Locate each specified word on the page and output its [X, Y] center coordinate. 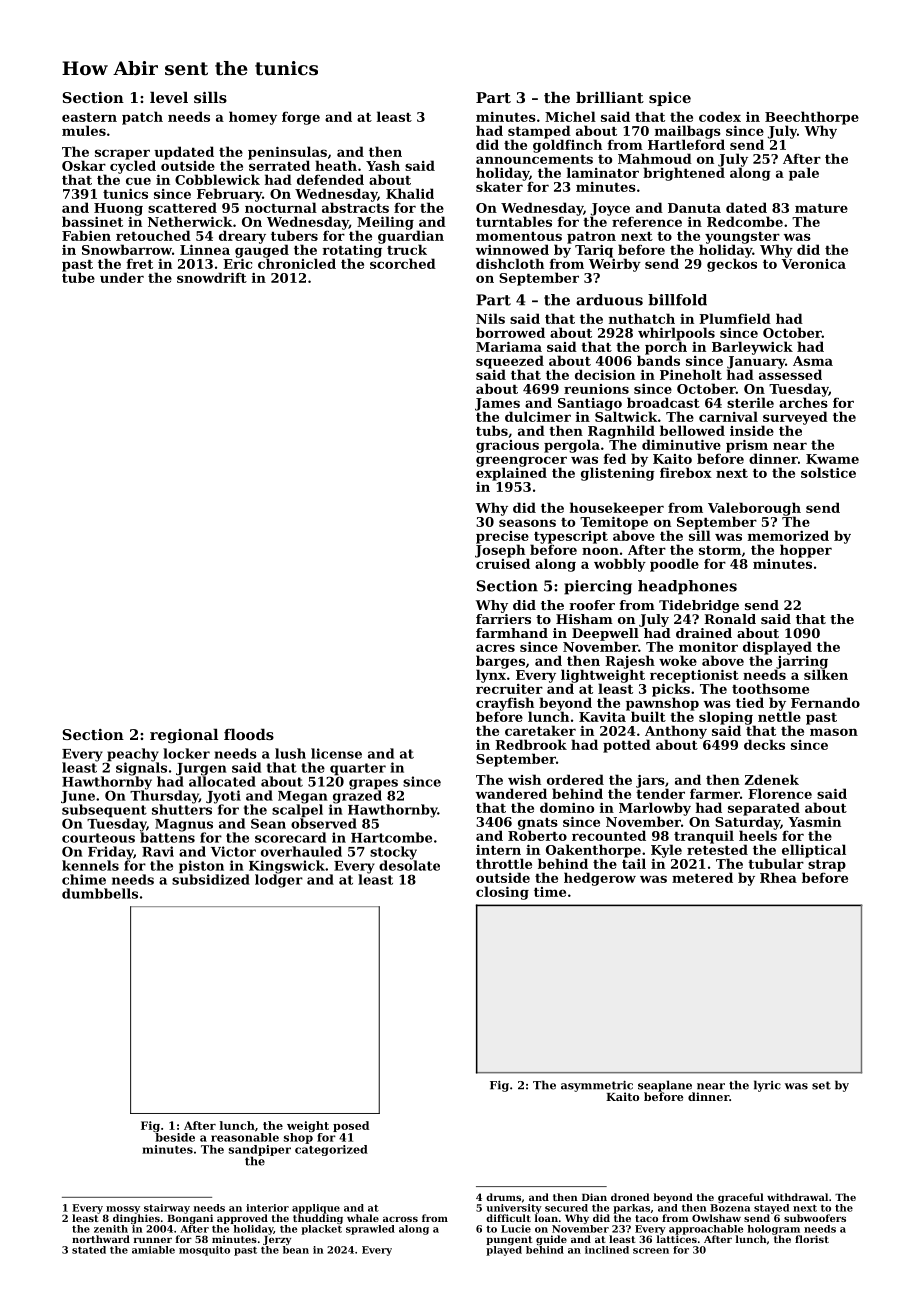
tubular [776, 863]
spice [670, 99]
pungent [509, 1240]
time [550, 892]
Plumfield [735, 318]
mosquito [204, 1251]
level [169, 97]
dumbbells [100, 893]
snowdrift [212, 277]
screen [651, 1251]
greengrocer [521, 461]
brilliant [610, 97]
